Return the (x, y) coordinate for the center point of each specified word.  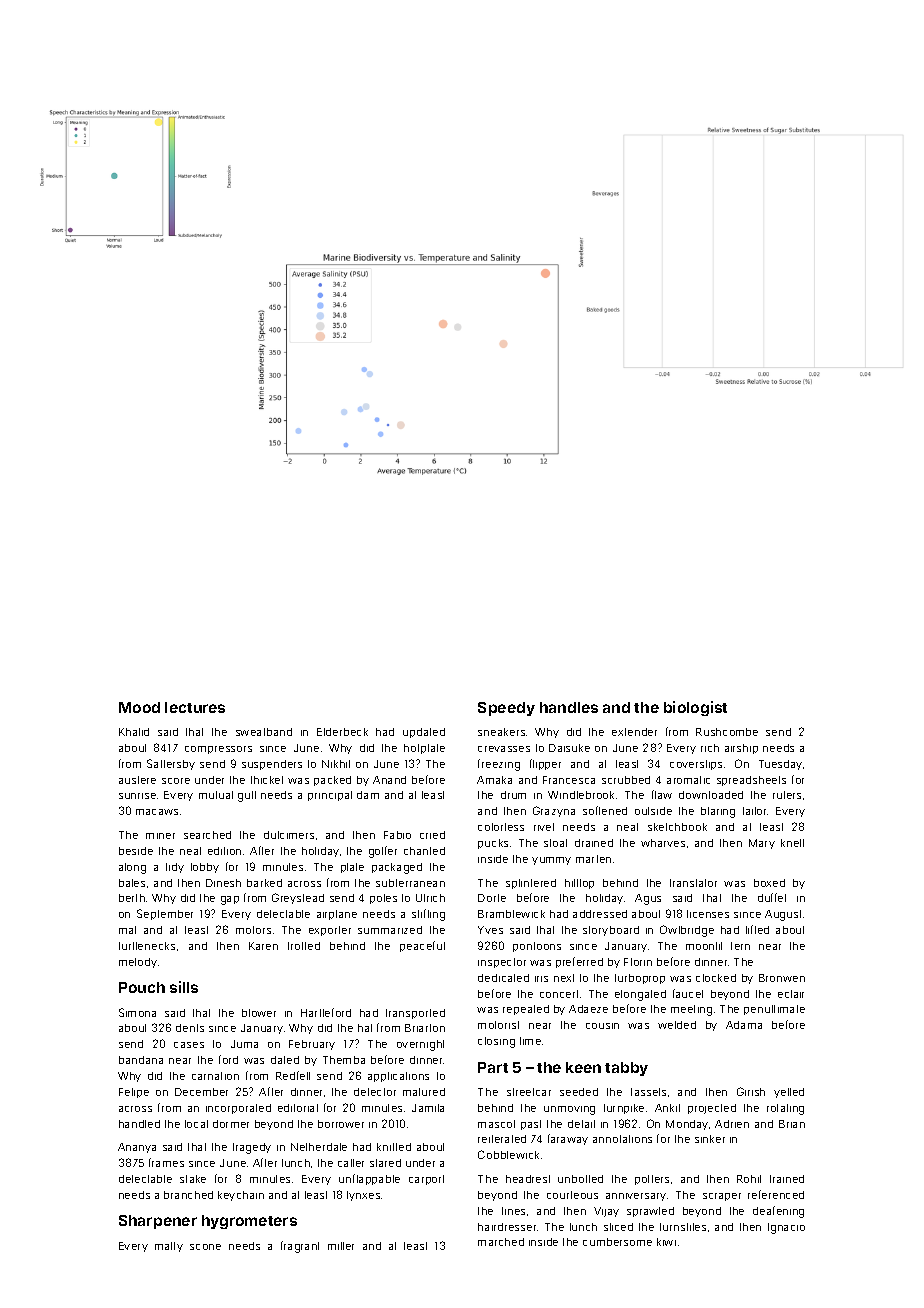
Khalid (134, 732)
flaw (662, 794)
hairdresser (507, 1227)
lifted (757, 929)
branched (188, 1195)
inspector (502, 963)
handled (139, 1124)
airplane (337, 915)
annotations (622, 1139)
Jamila (428, 1108)
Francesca (569, 780)
